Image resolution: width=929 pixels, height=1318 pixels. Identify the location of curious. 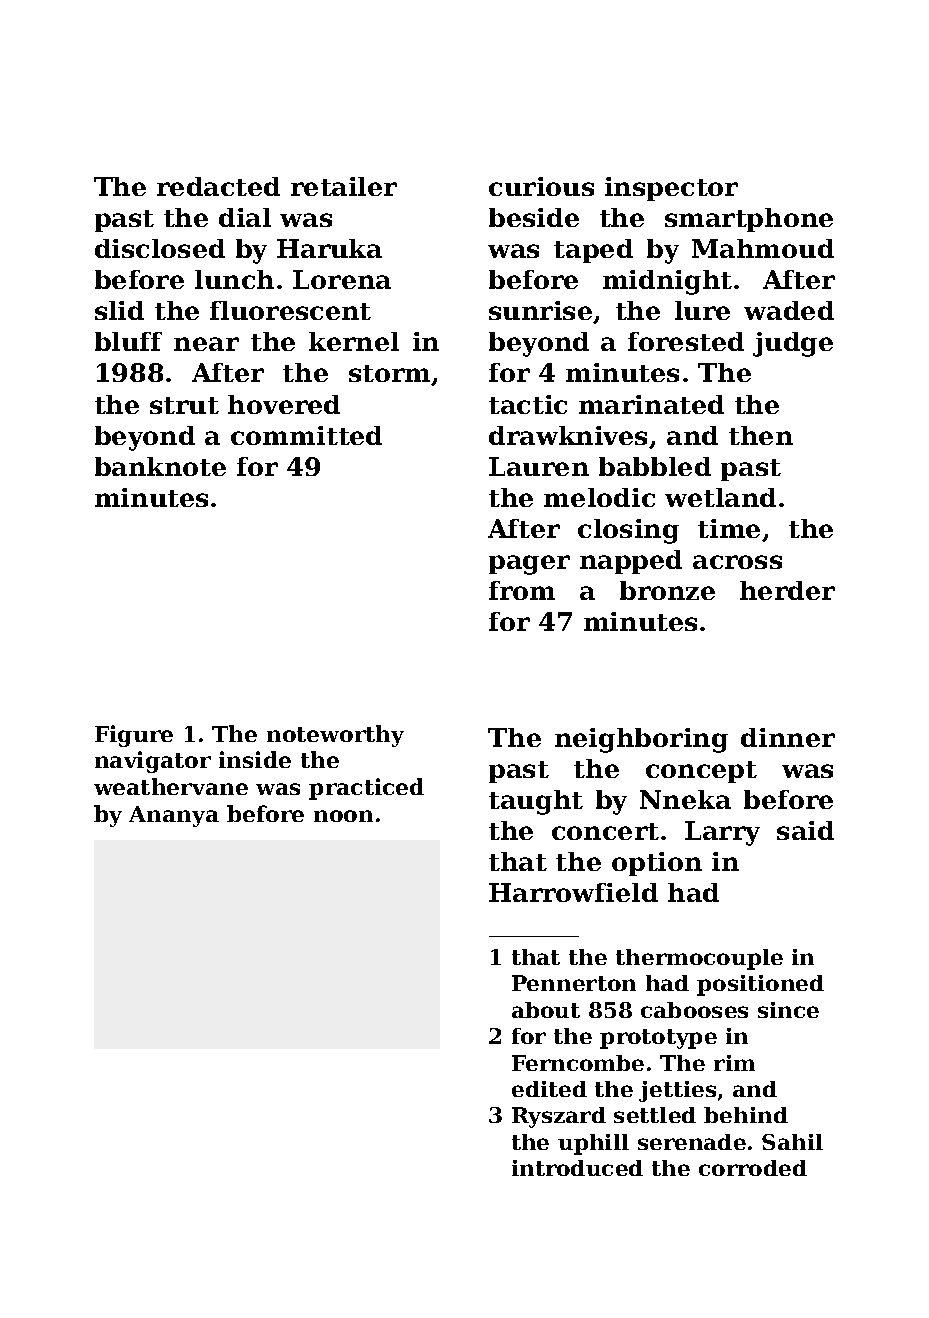
(541, 186).
